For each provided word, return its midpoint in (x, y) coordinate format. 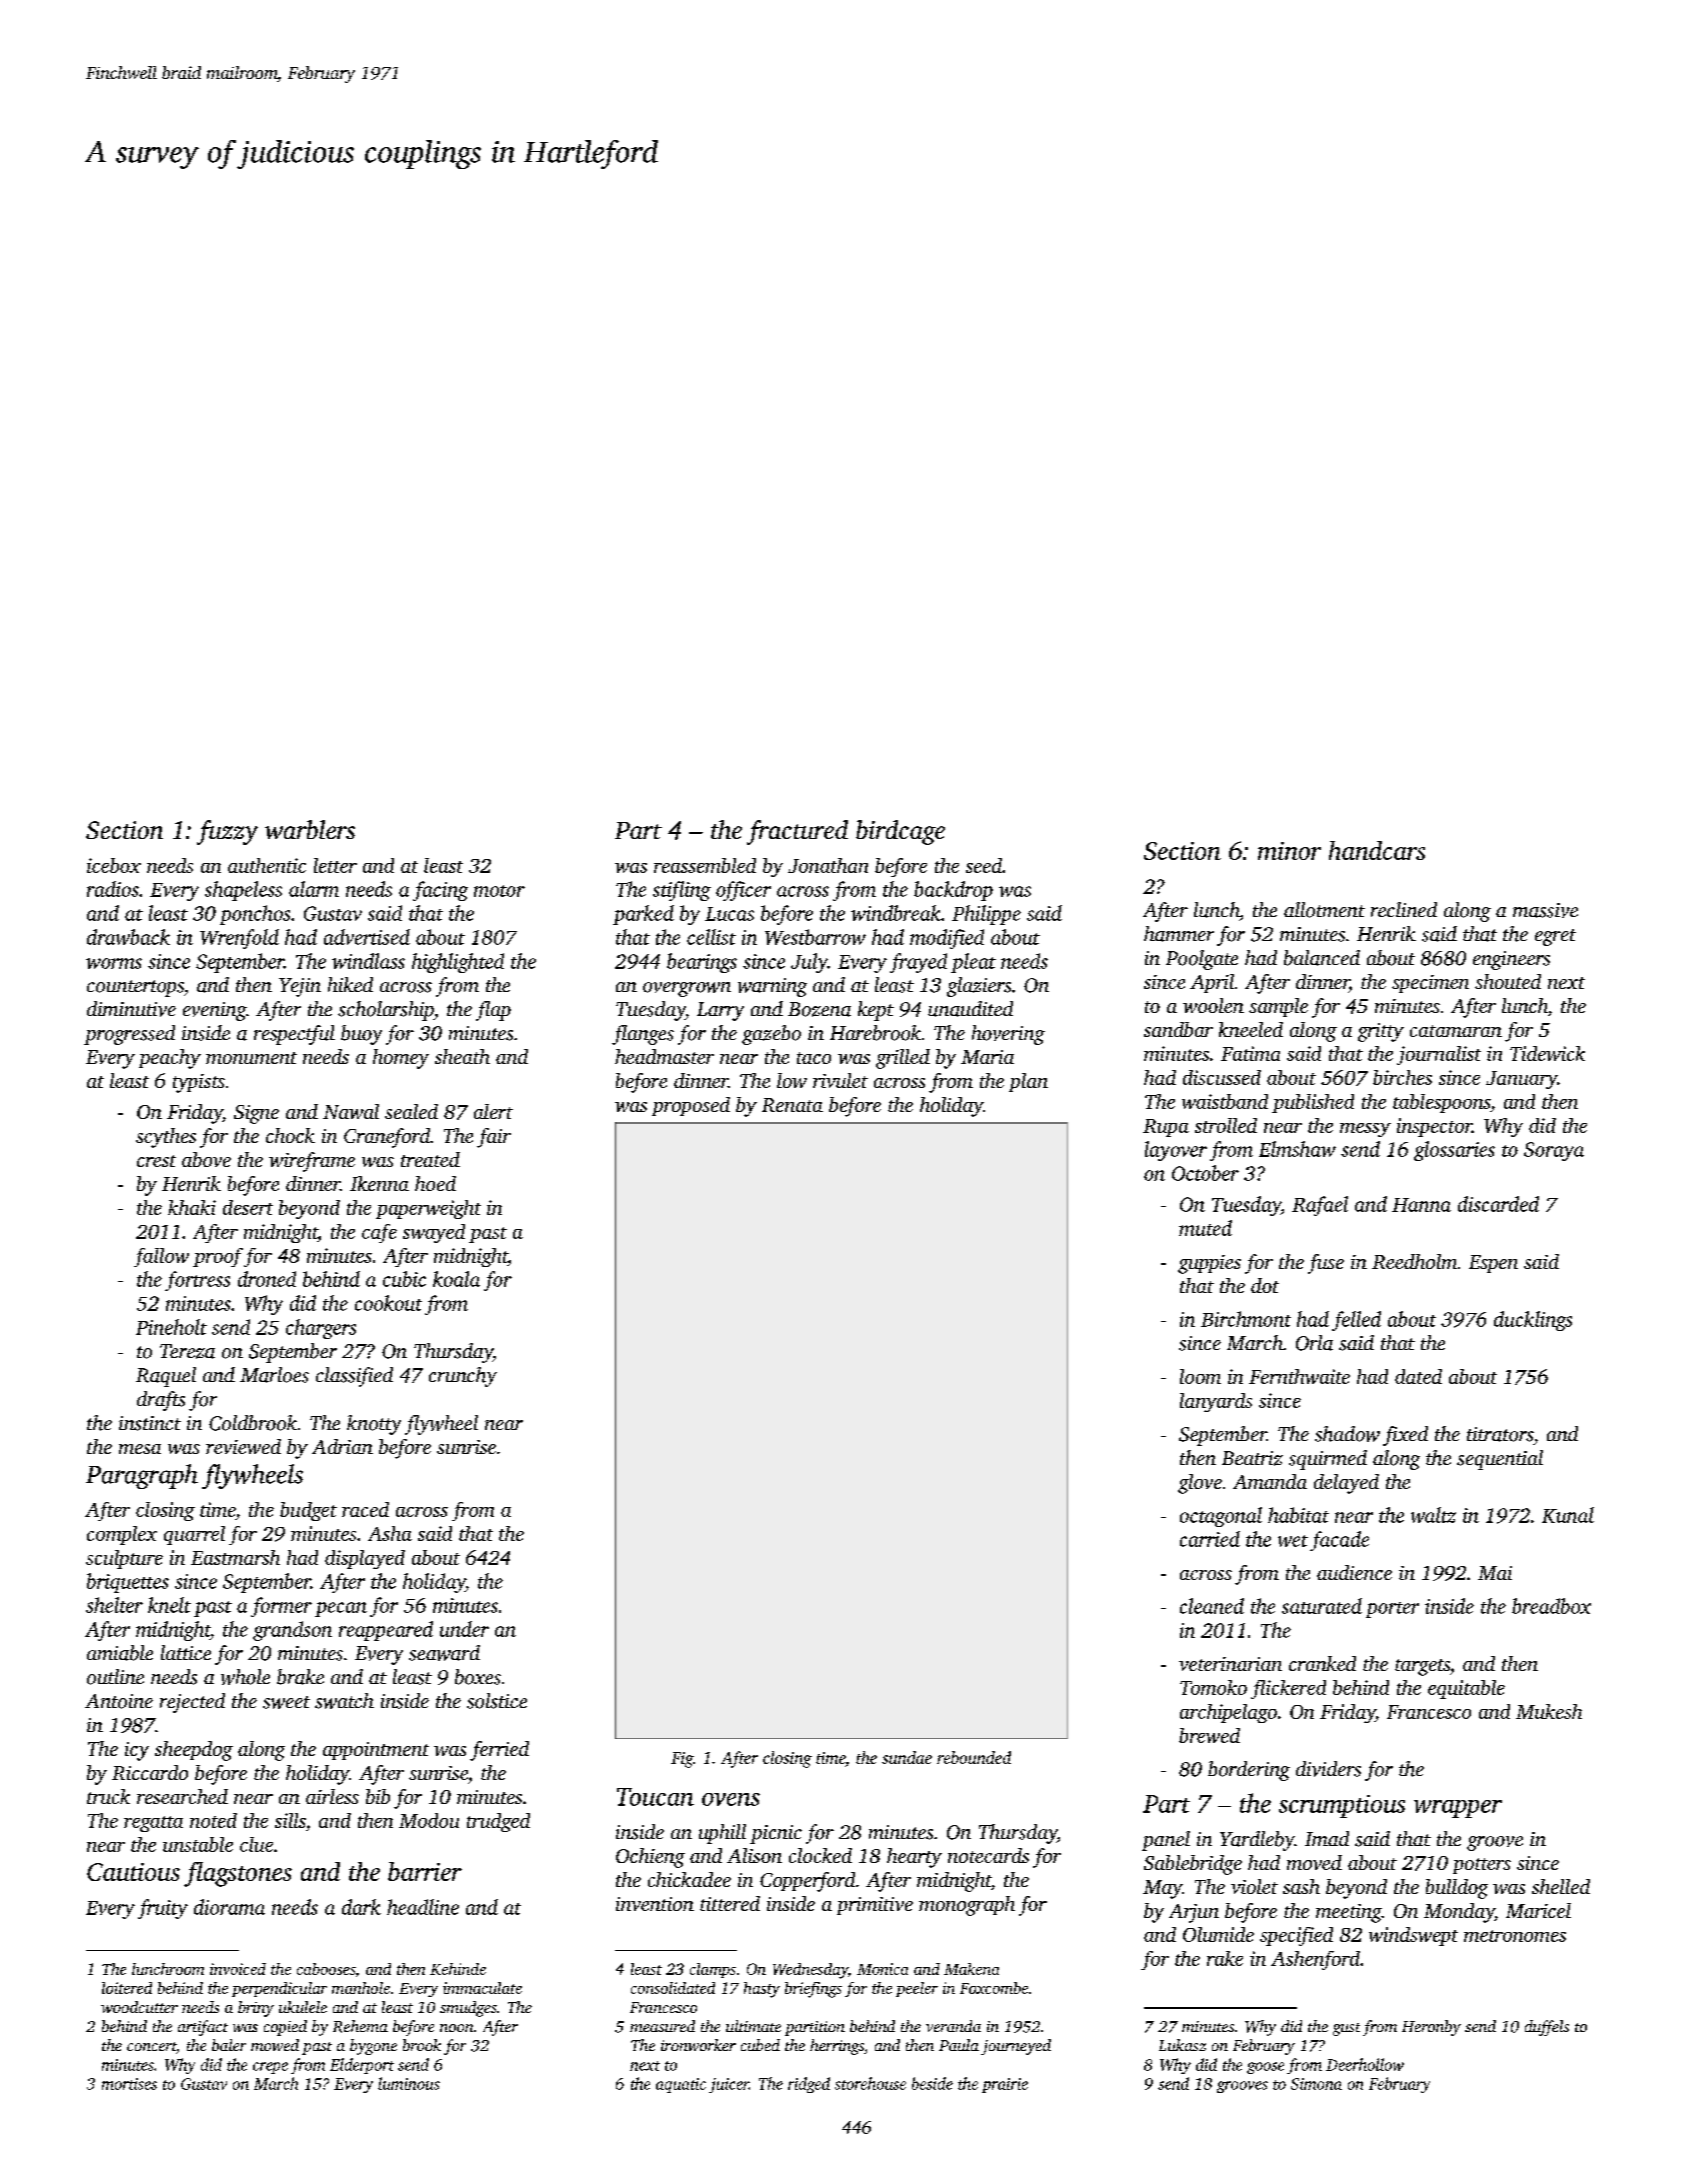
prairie (1005, 2085)
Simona (1316, 2084)
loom (1200, 1376)
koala (456, 1279)
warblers (310, 829)
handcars (1377, 850)
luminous (409, 2083)
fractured (797, 832)
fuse (1326, 1264)
